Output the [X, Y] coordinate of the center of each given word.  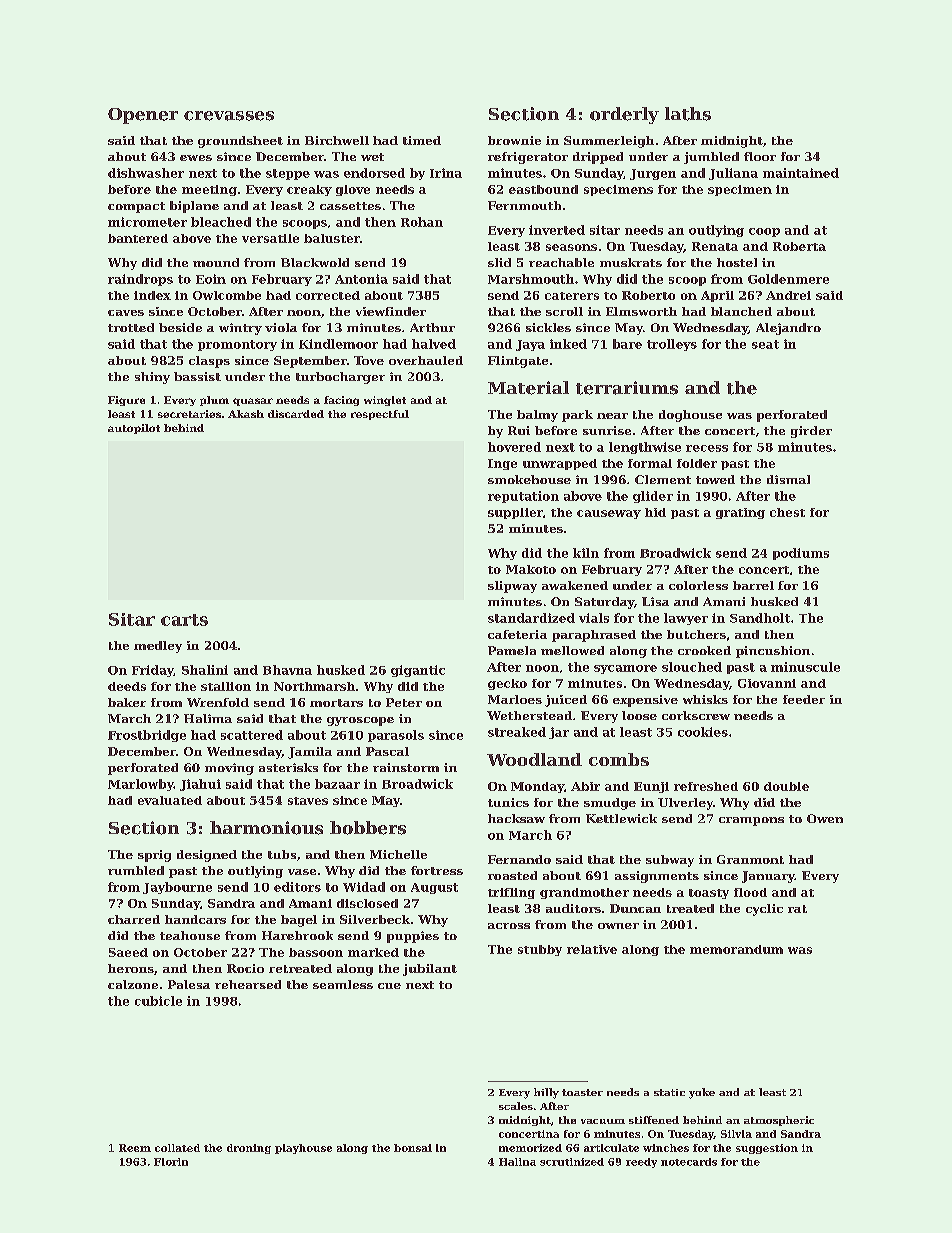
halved [434, 344]
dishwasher [146, 173]
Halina [517, 1162]
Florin [171, 1162]
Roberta [799, 246]
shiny [152, 378]
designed [207, 856]
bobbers [368, 828]
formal [650, 463]
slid [499, 262]
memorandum [736, 949]
